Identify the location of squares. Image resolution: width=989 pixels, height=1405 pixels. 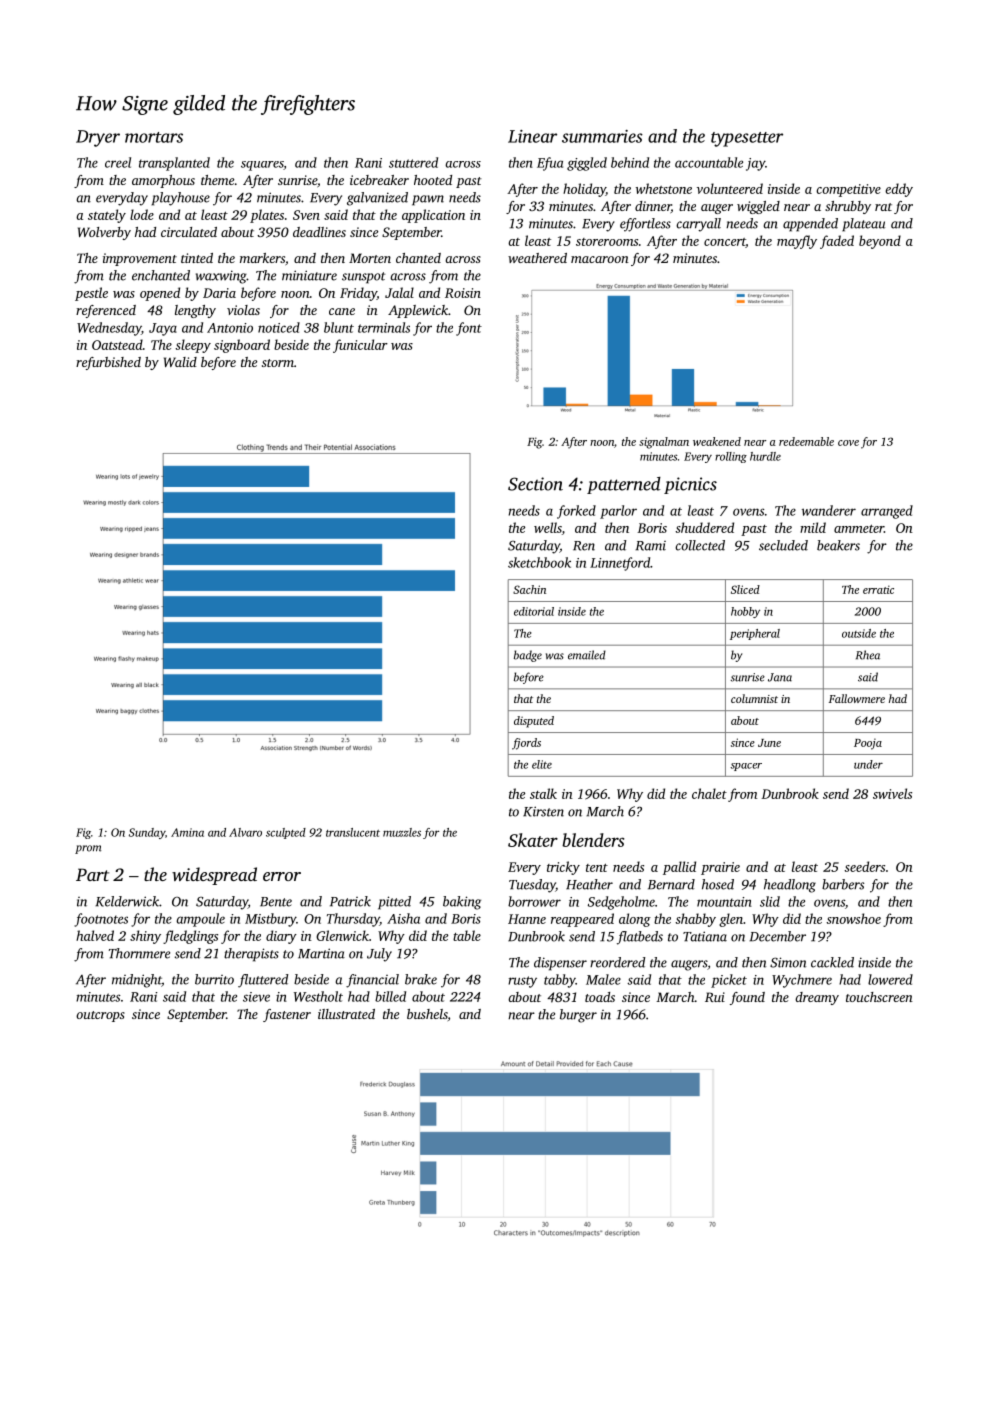
(262, 166).
